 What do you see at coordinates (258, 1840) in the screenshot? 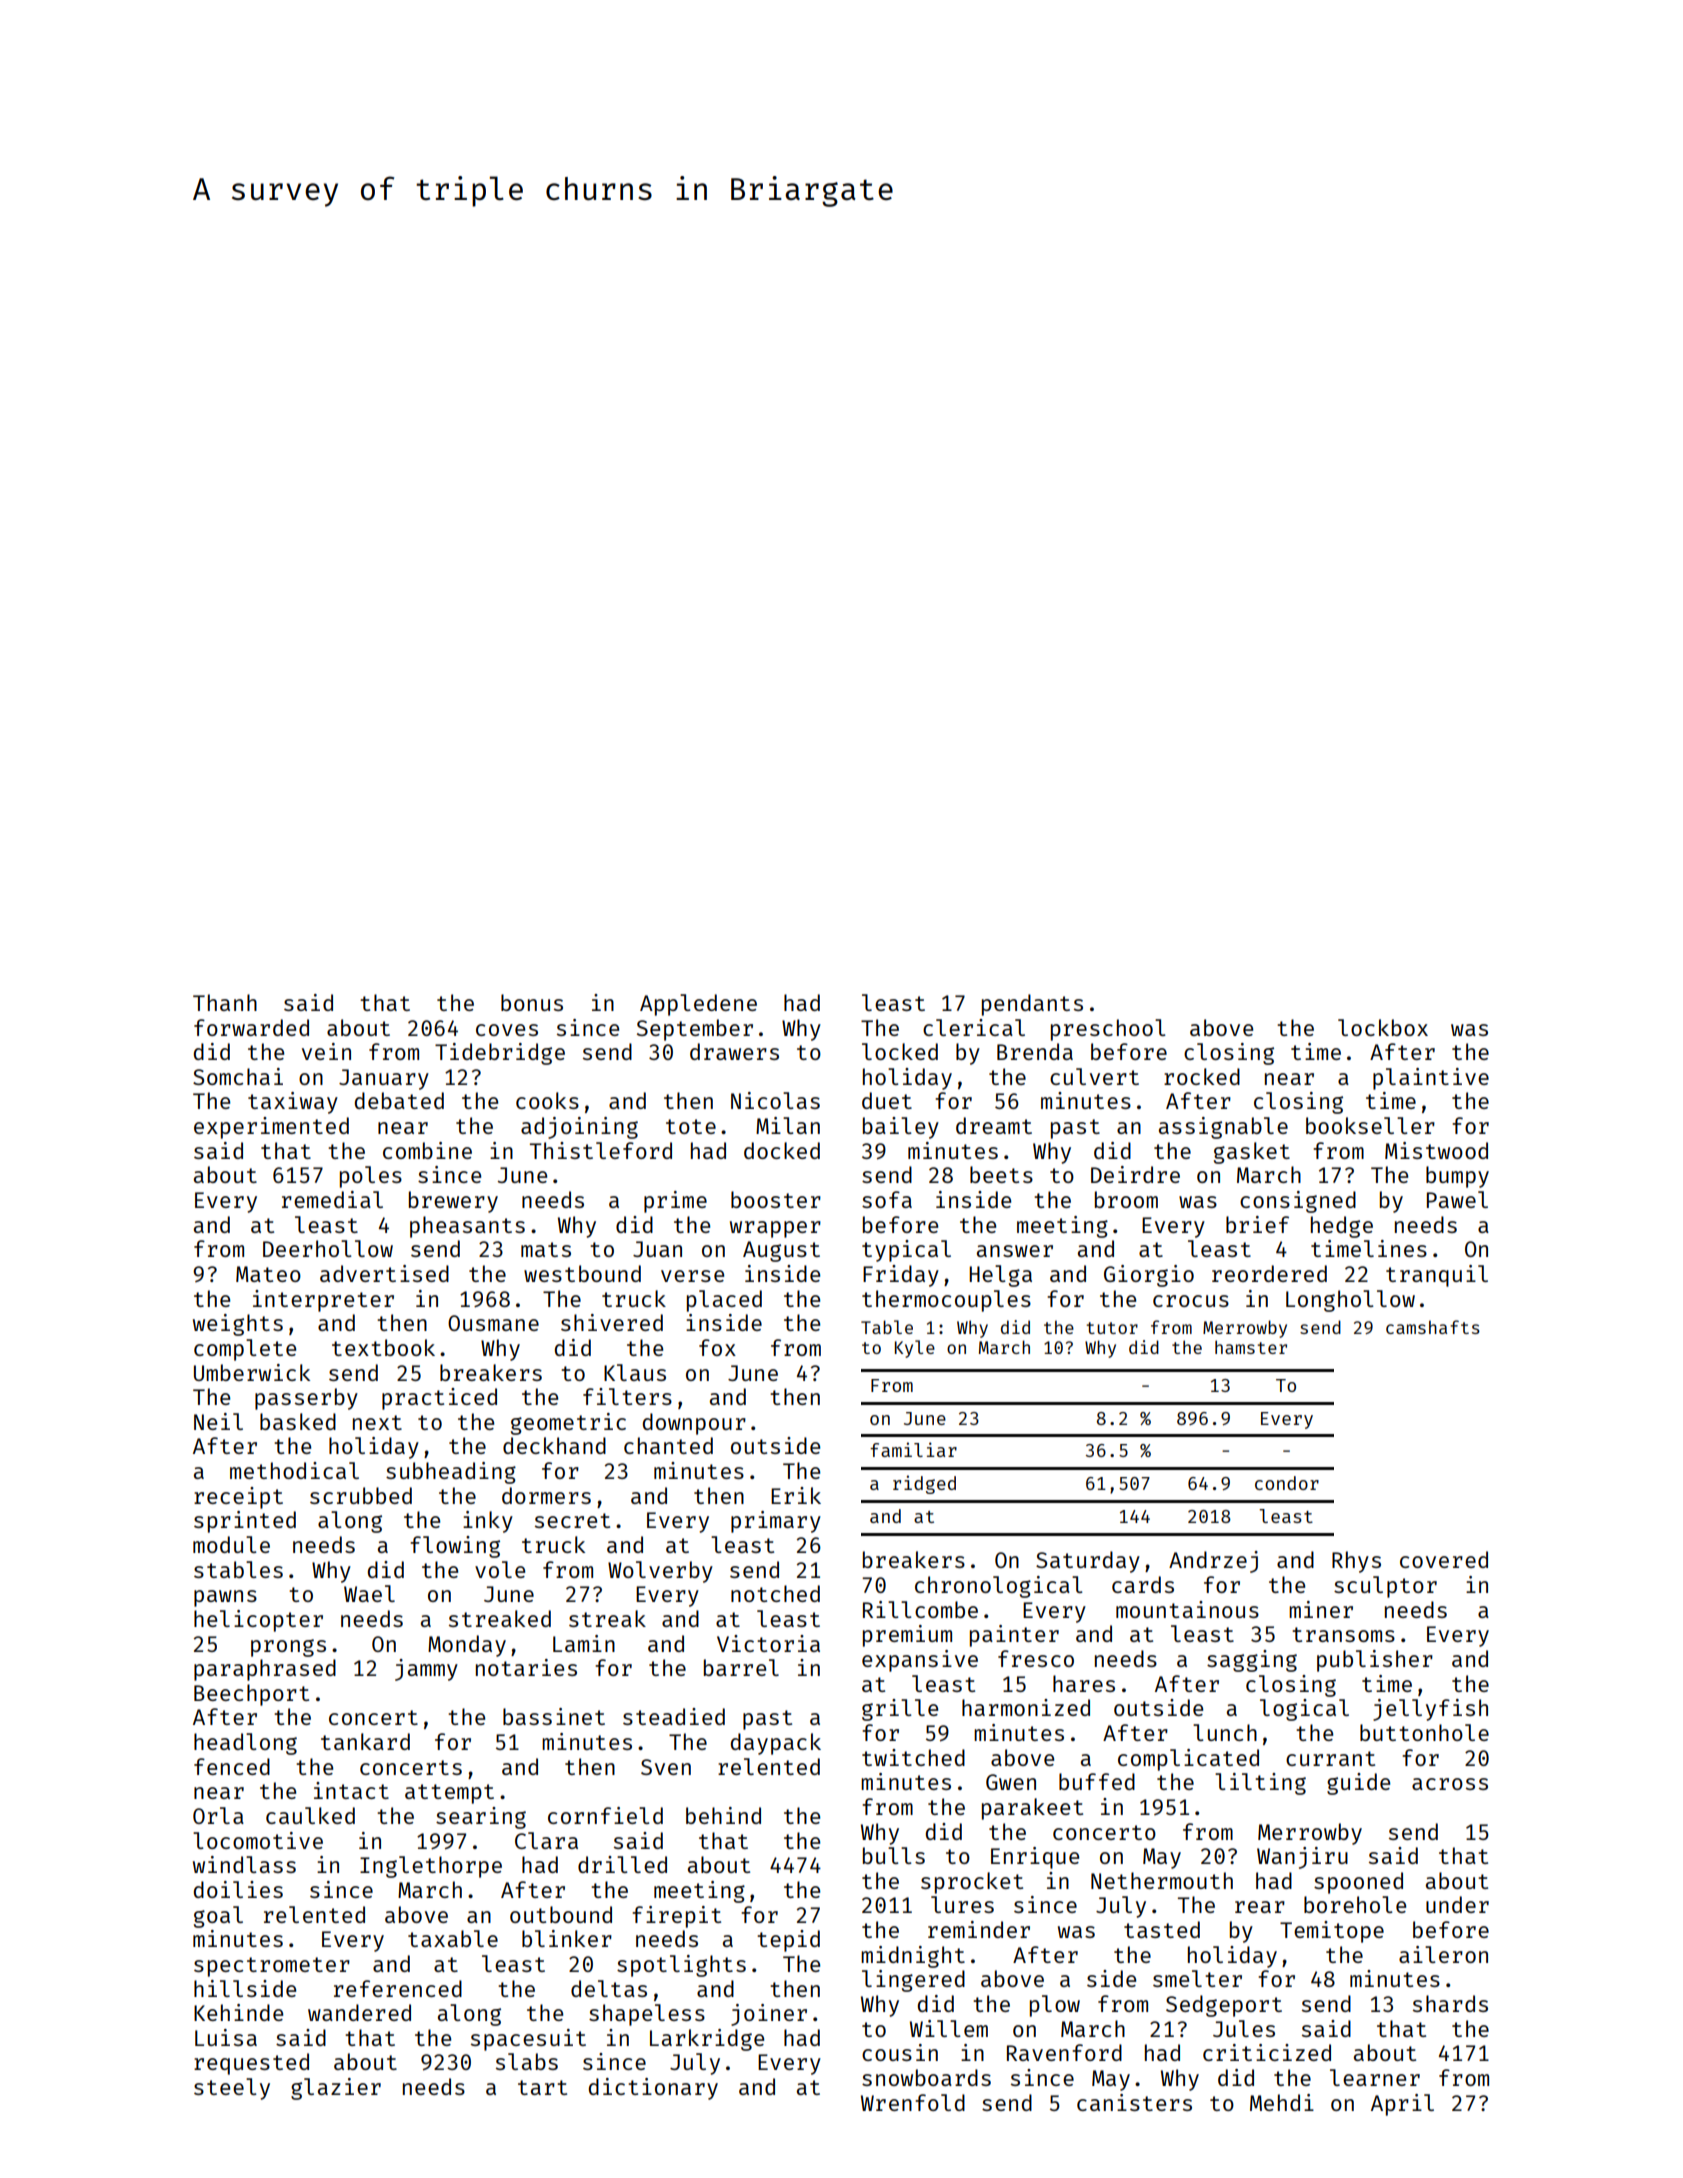
I see `locomotive` at bounding box center [258, 1840].
